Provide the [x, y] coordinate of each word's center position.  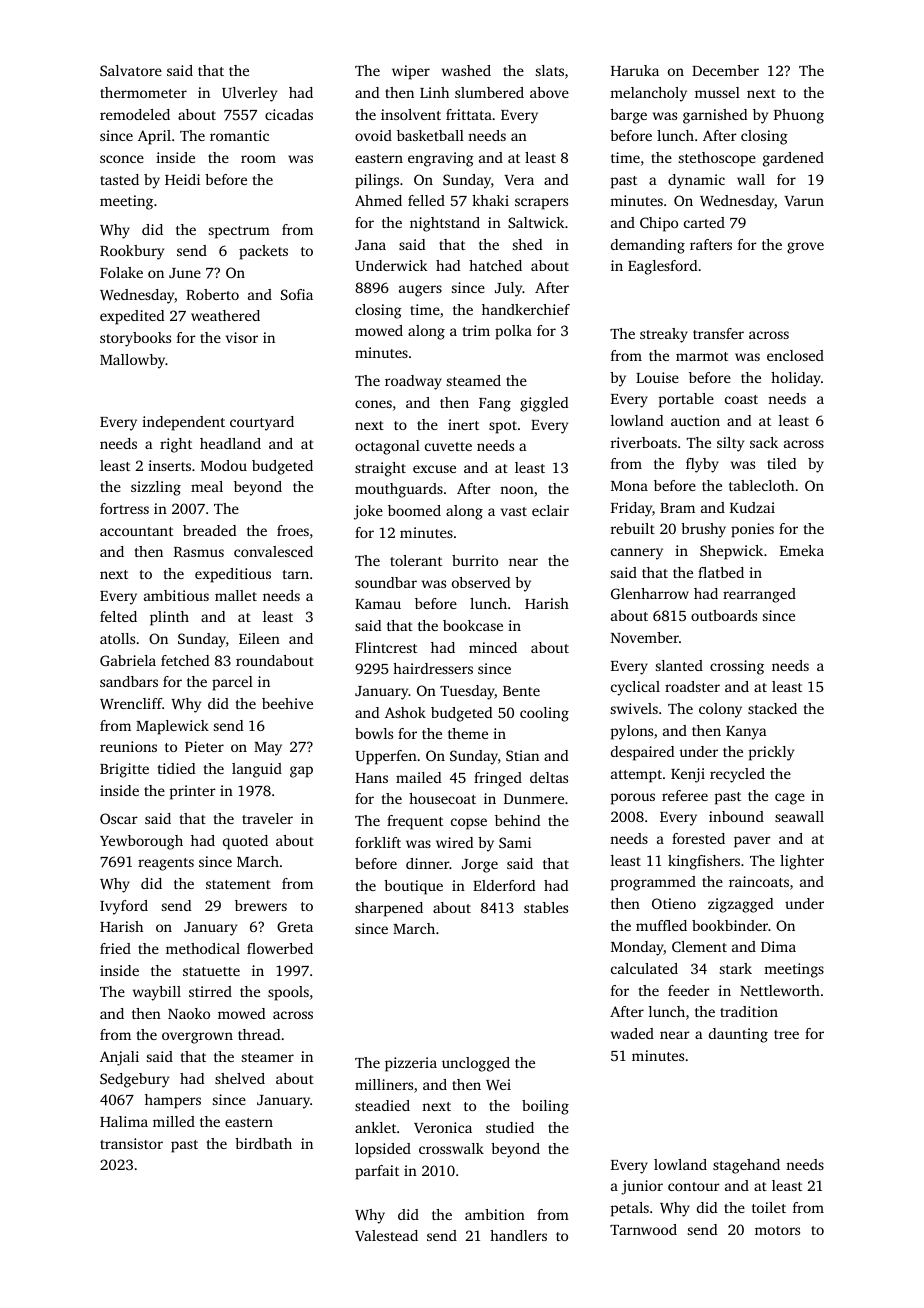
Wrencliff [131, 703]
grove [805, 248]
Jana [370, 245]
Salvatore [131, 70]
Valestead [386, 1235]
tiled [781, 463]
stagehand [746, 1166]
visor [242, 337]
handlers [518, 1235]
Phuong [799, 116]
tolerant [416, 560]
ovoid [373, 135]
